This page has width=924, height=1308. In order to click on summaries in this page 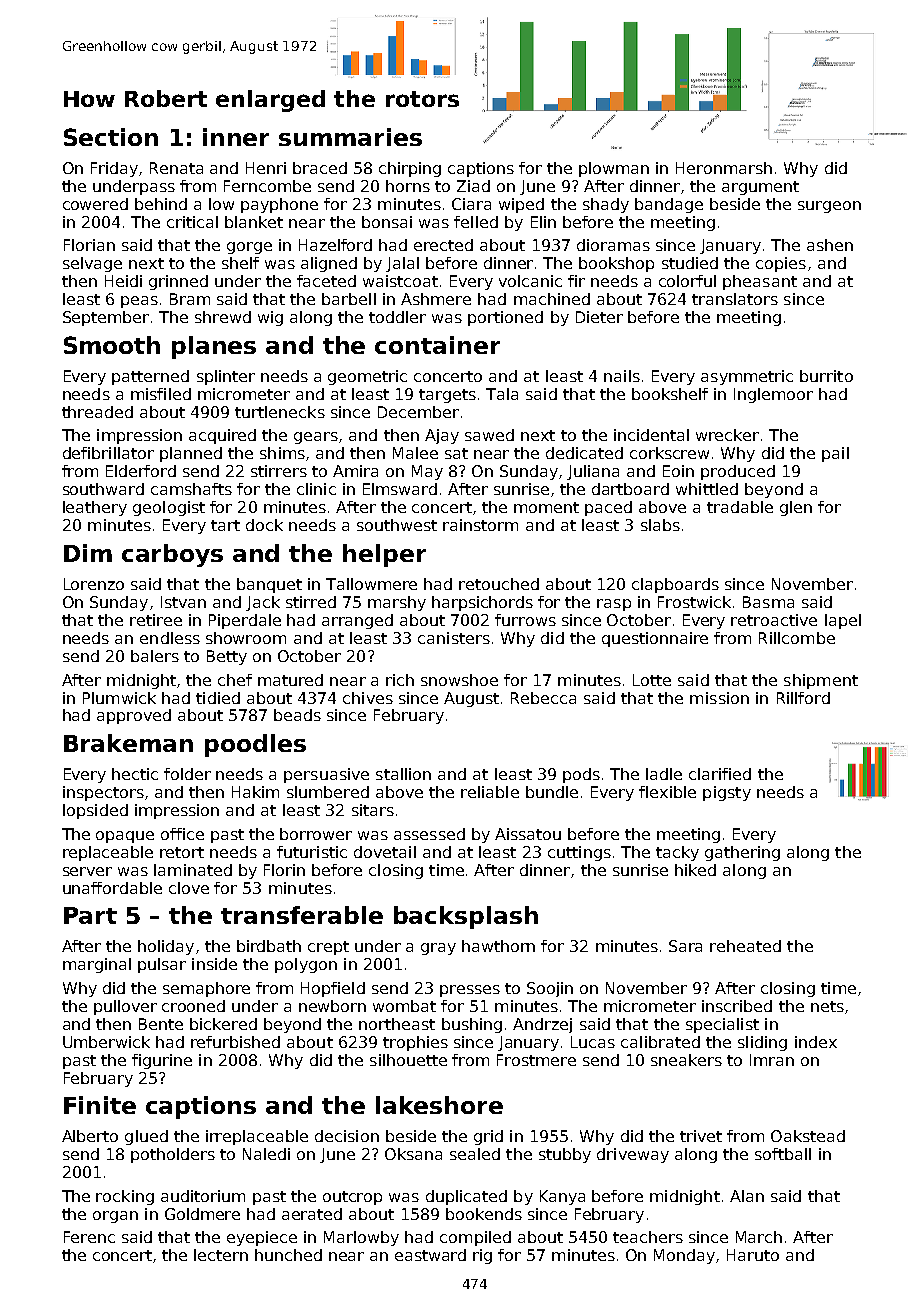, I will do `click(350, 137)`.
